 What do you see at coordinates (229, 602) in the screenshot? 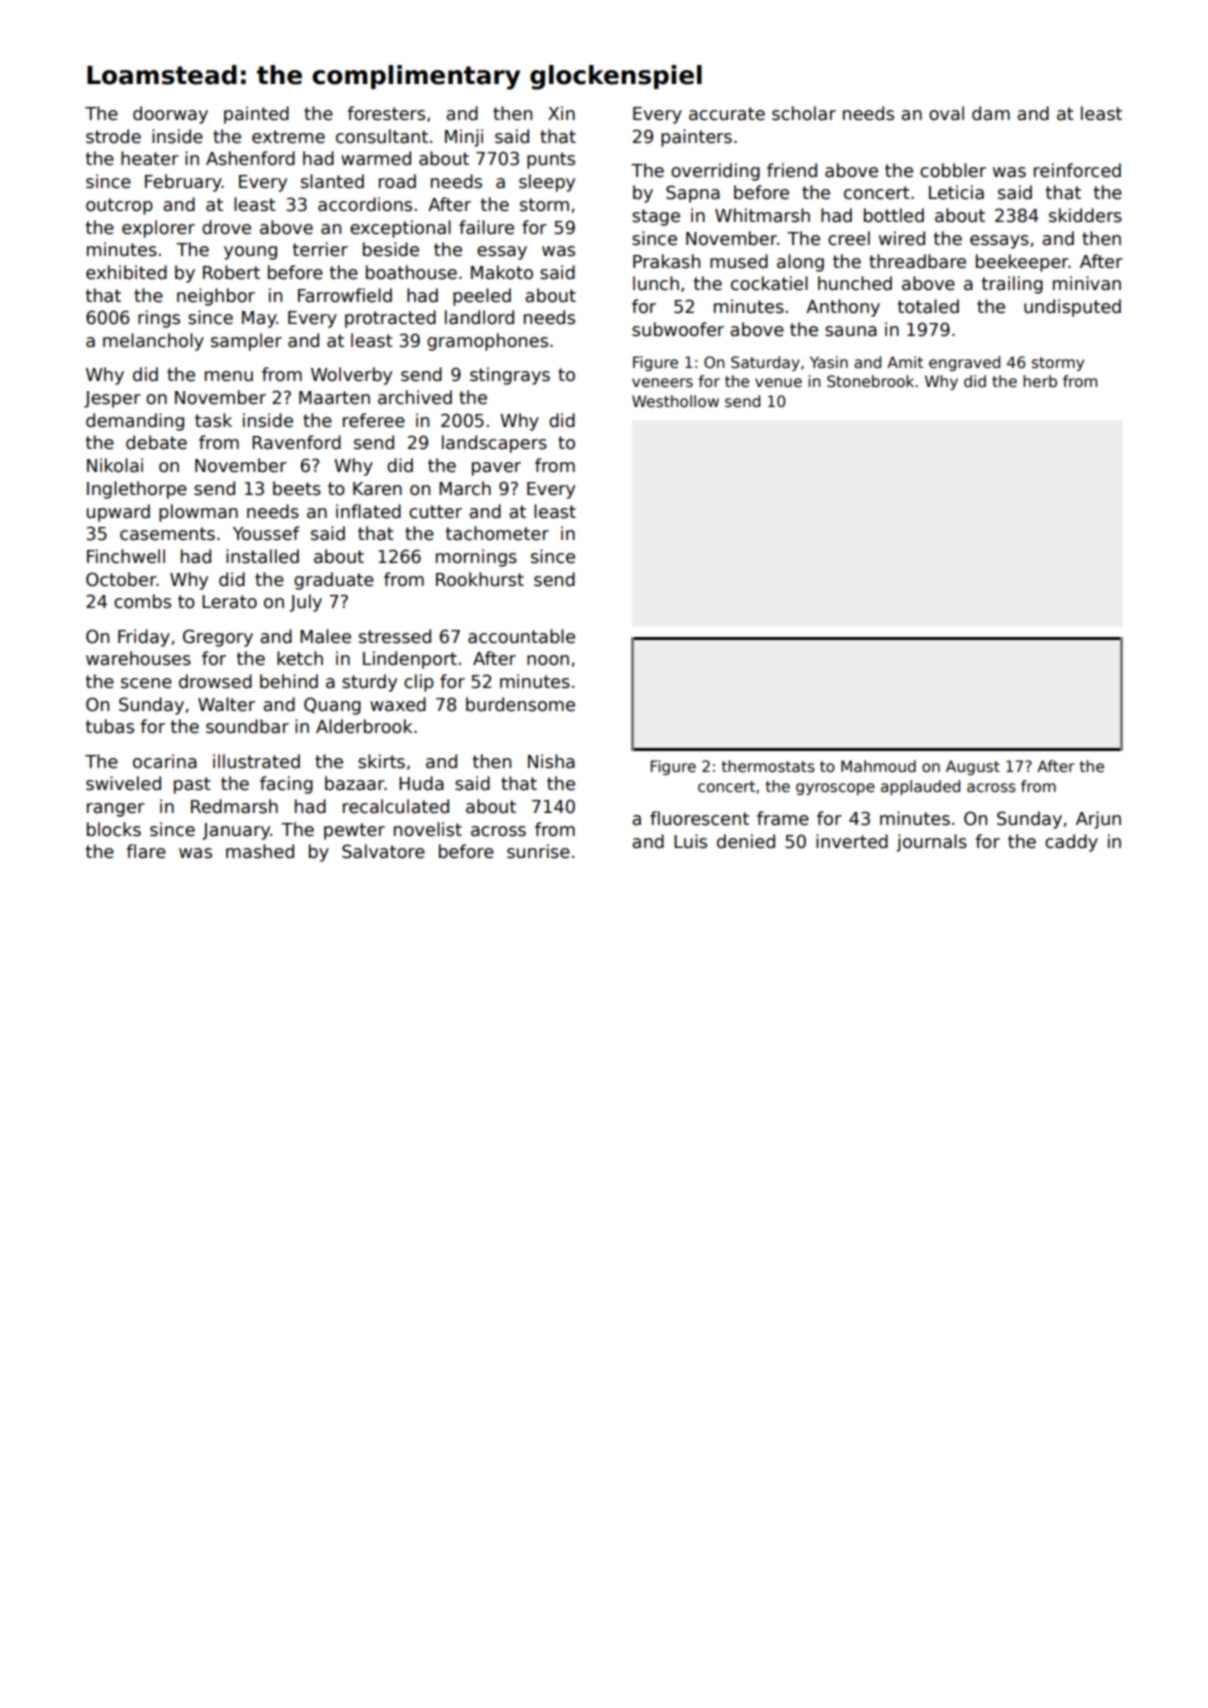
I see `Lerato` at bounding box center [229, 602].
